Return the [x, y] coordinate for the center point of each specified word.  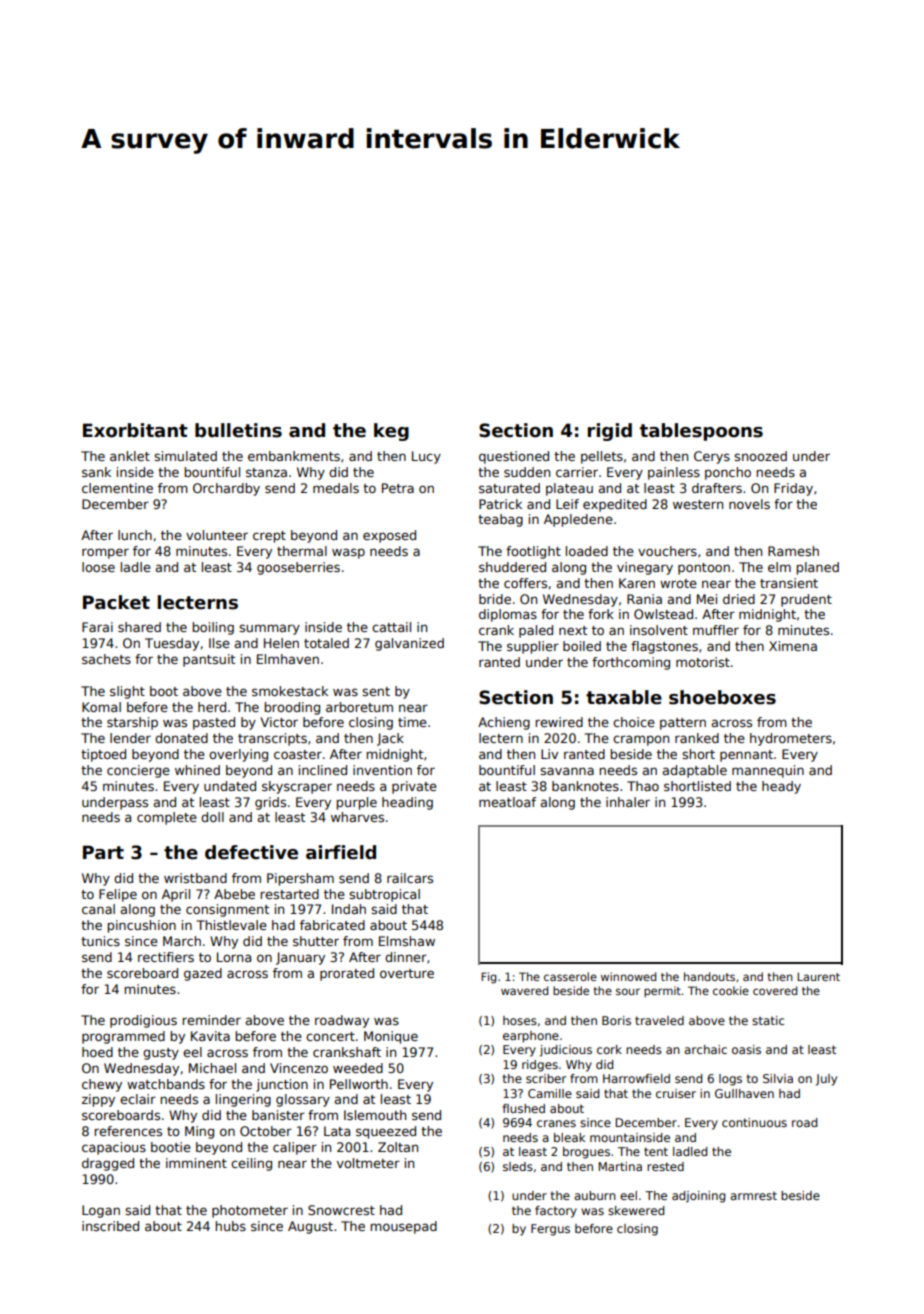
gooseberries [298, 568]
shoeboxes [722, 697]
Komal [101, 707]
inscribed [110, 1226]
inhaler [628, 802]
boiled [582, 646]
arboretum [359, 707]
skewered [636, 1210]
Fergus [550, 1230]
